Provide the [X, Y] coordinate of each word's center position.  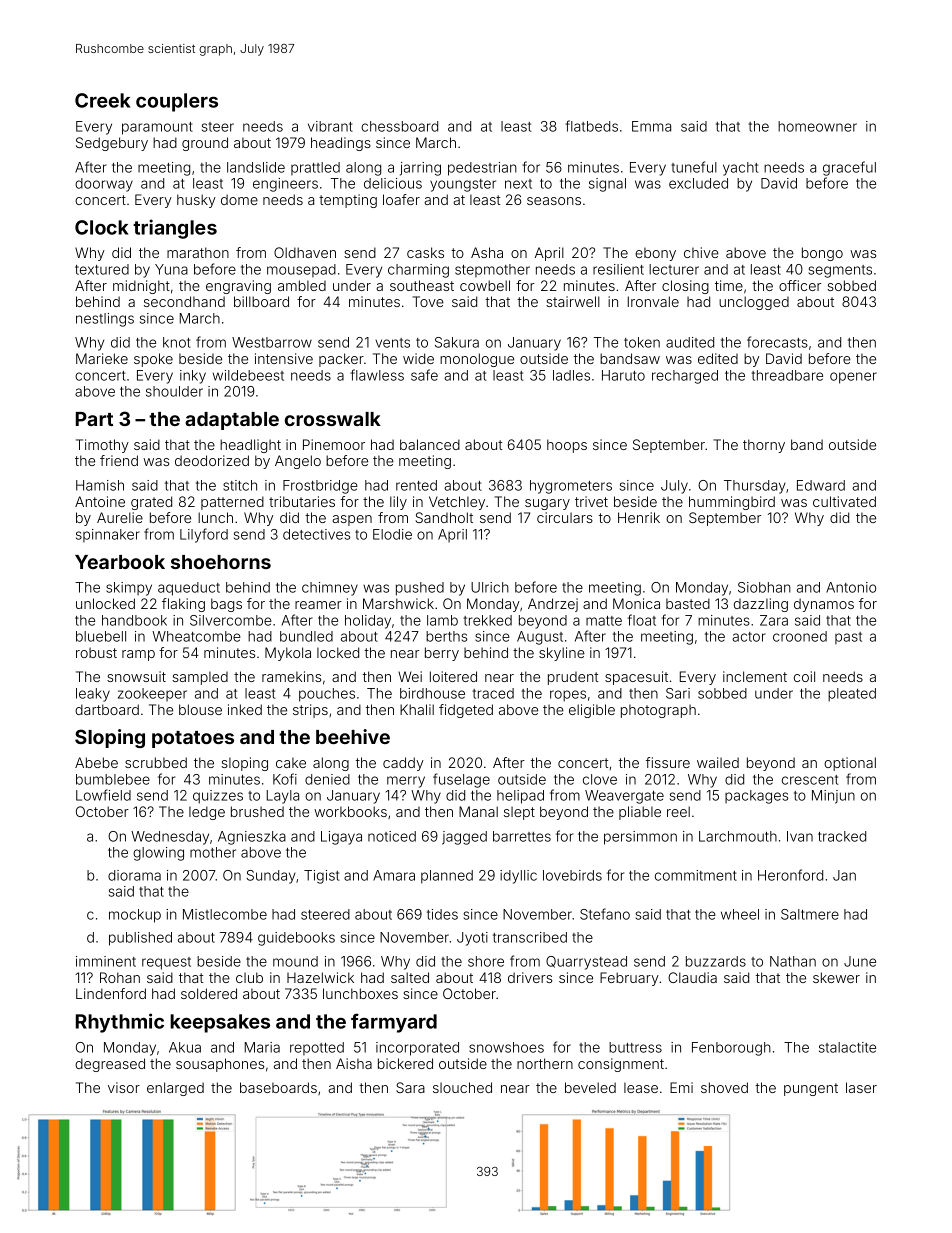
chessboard [399, 126]
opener [853, 378]
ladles [571, 375]
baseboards [278, 1087]
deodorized [212, 460]
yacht [740, 169]
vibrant [330, 126]
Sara [410, 1087]
